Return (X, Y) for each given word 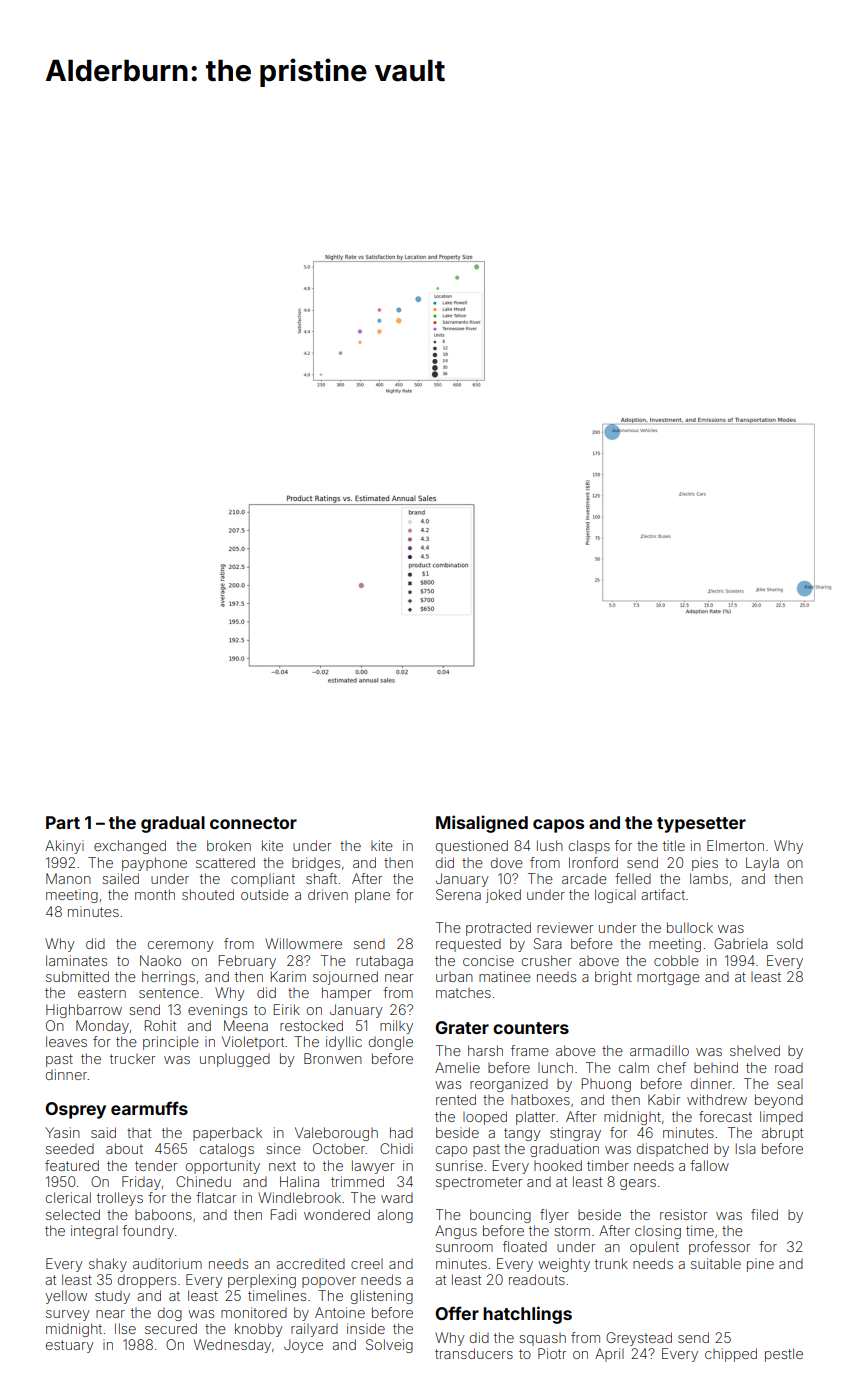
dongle (391, 1043)
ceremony (181, 946)
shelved (755, 1050)
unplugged (235, 1060)
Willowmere (303, 943)
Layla (762, 864)
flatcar (216, 1197)
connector (253, 823)
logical (615, 896)
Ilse (125, 1328)
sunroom (464, 1248)
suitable (716, 1263)
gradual (173, 824)
